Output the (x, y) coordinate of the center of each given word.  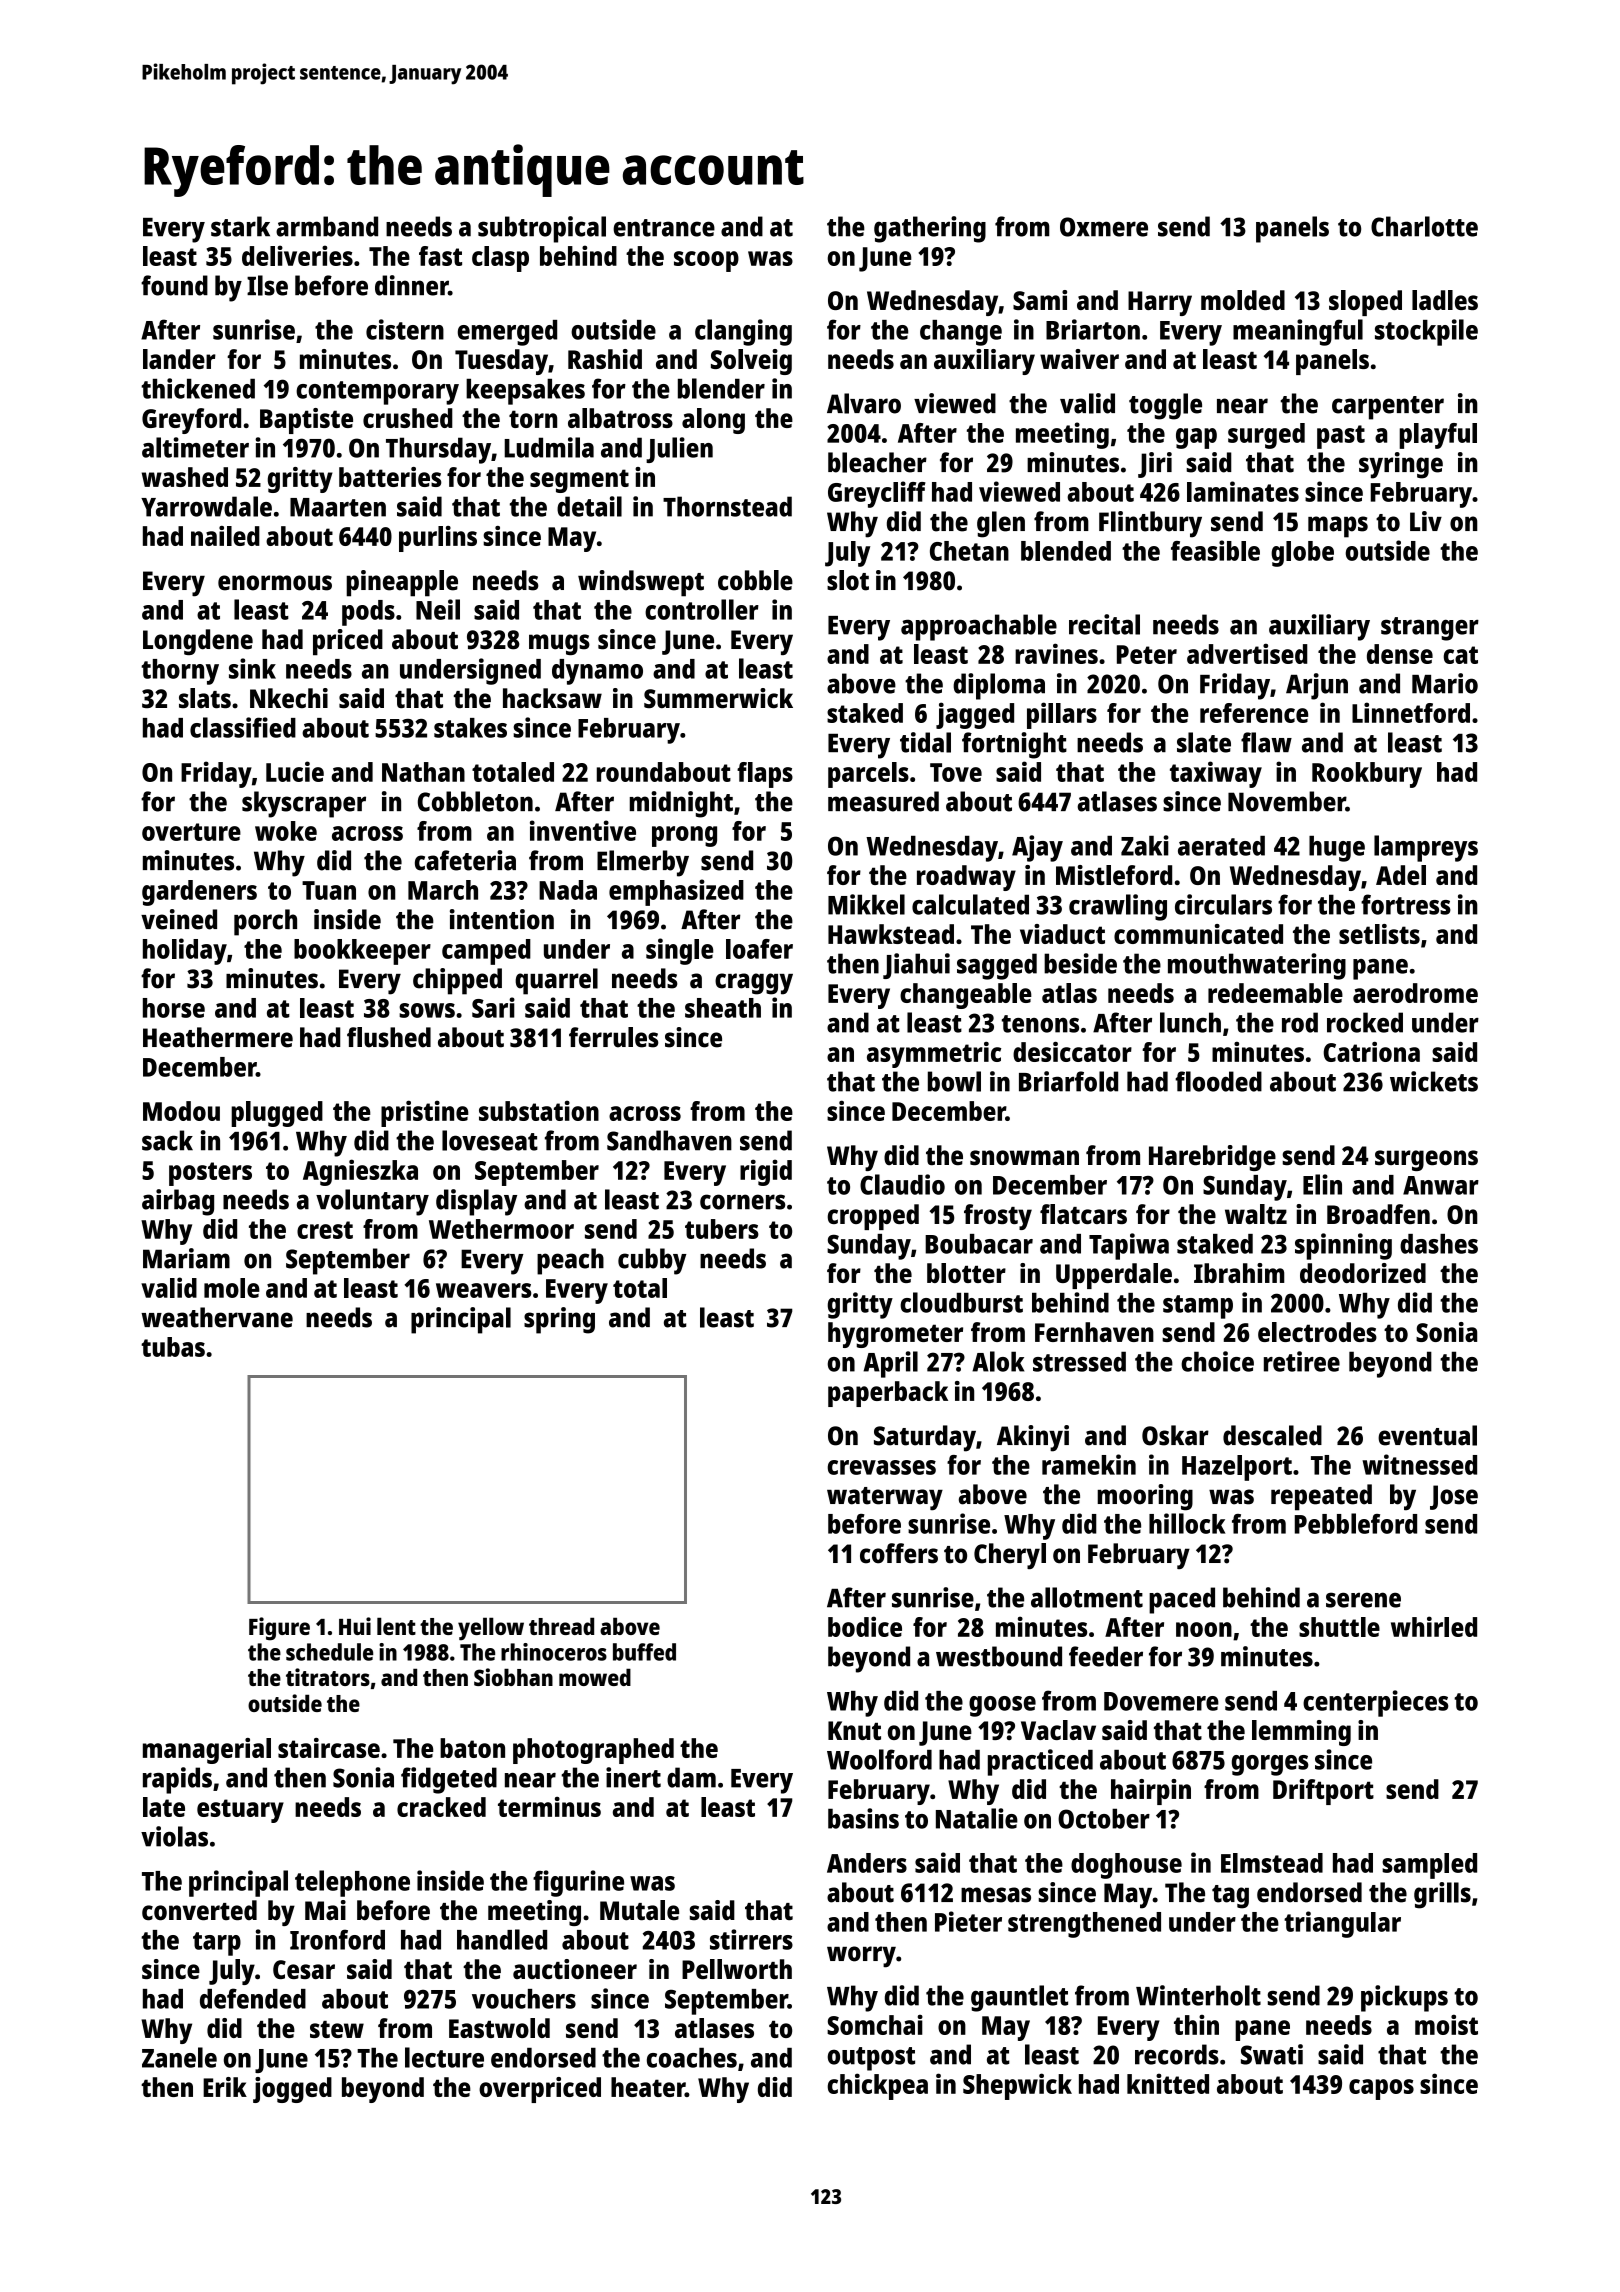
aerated (1221, 846)
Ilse (267, 285)
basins (863, 1818)
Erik (225, 2087)
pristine (425, 1113)
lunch (1190, 1022)
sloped (1365, 303)
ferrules (614, 1037)
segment (579, 481)
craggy (754, 984)
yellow (491, 1629)
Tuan (329, 890)
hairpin (1151, 1792)
